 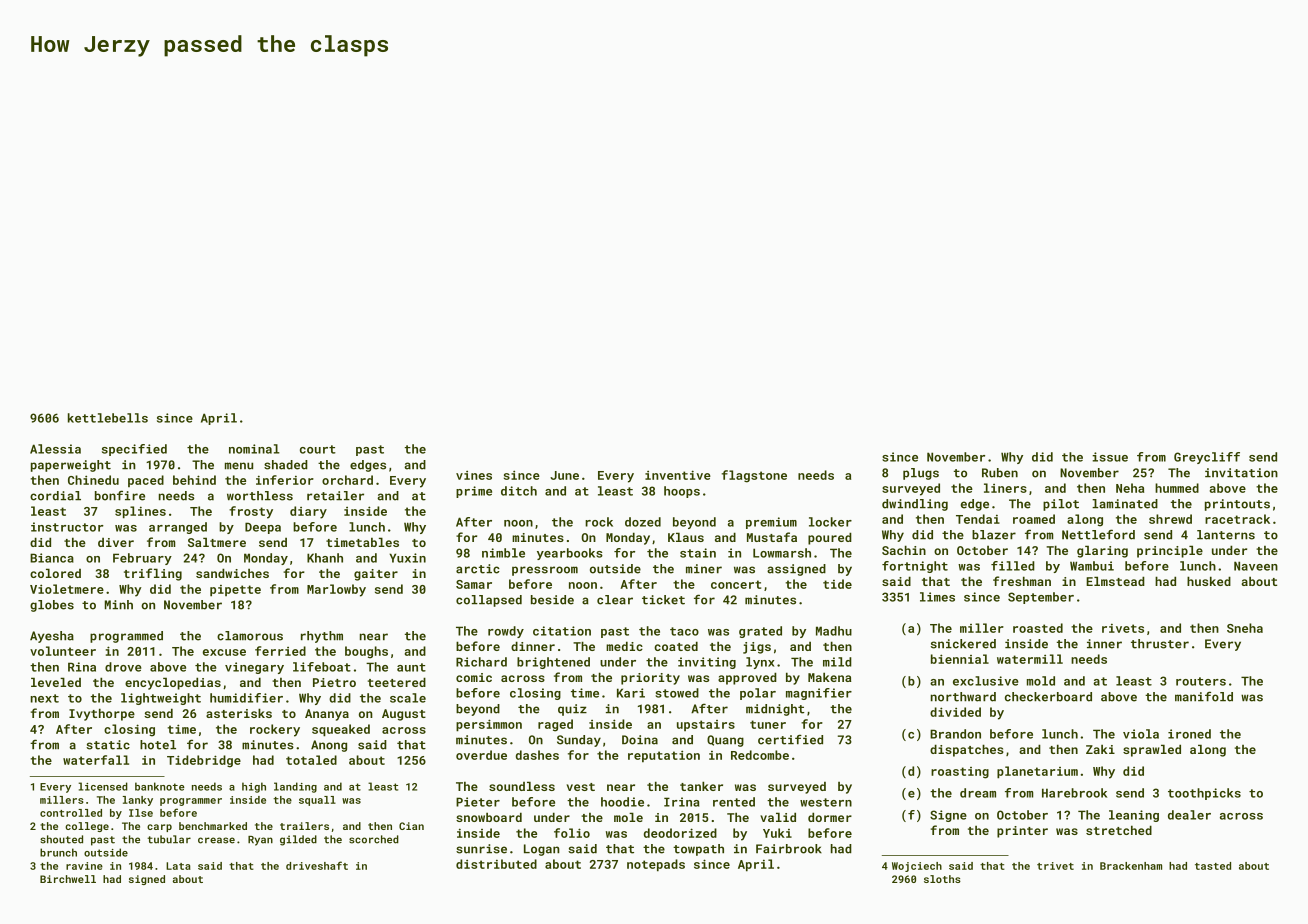 What do you see at coordinates (686, 537) in the image?
I see `Klaus` at bounding box center [686, 537].
